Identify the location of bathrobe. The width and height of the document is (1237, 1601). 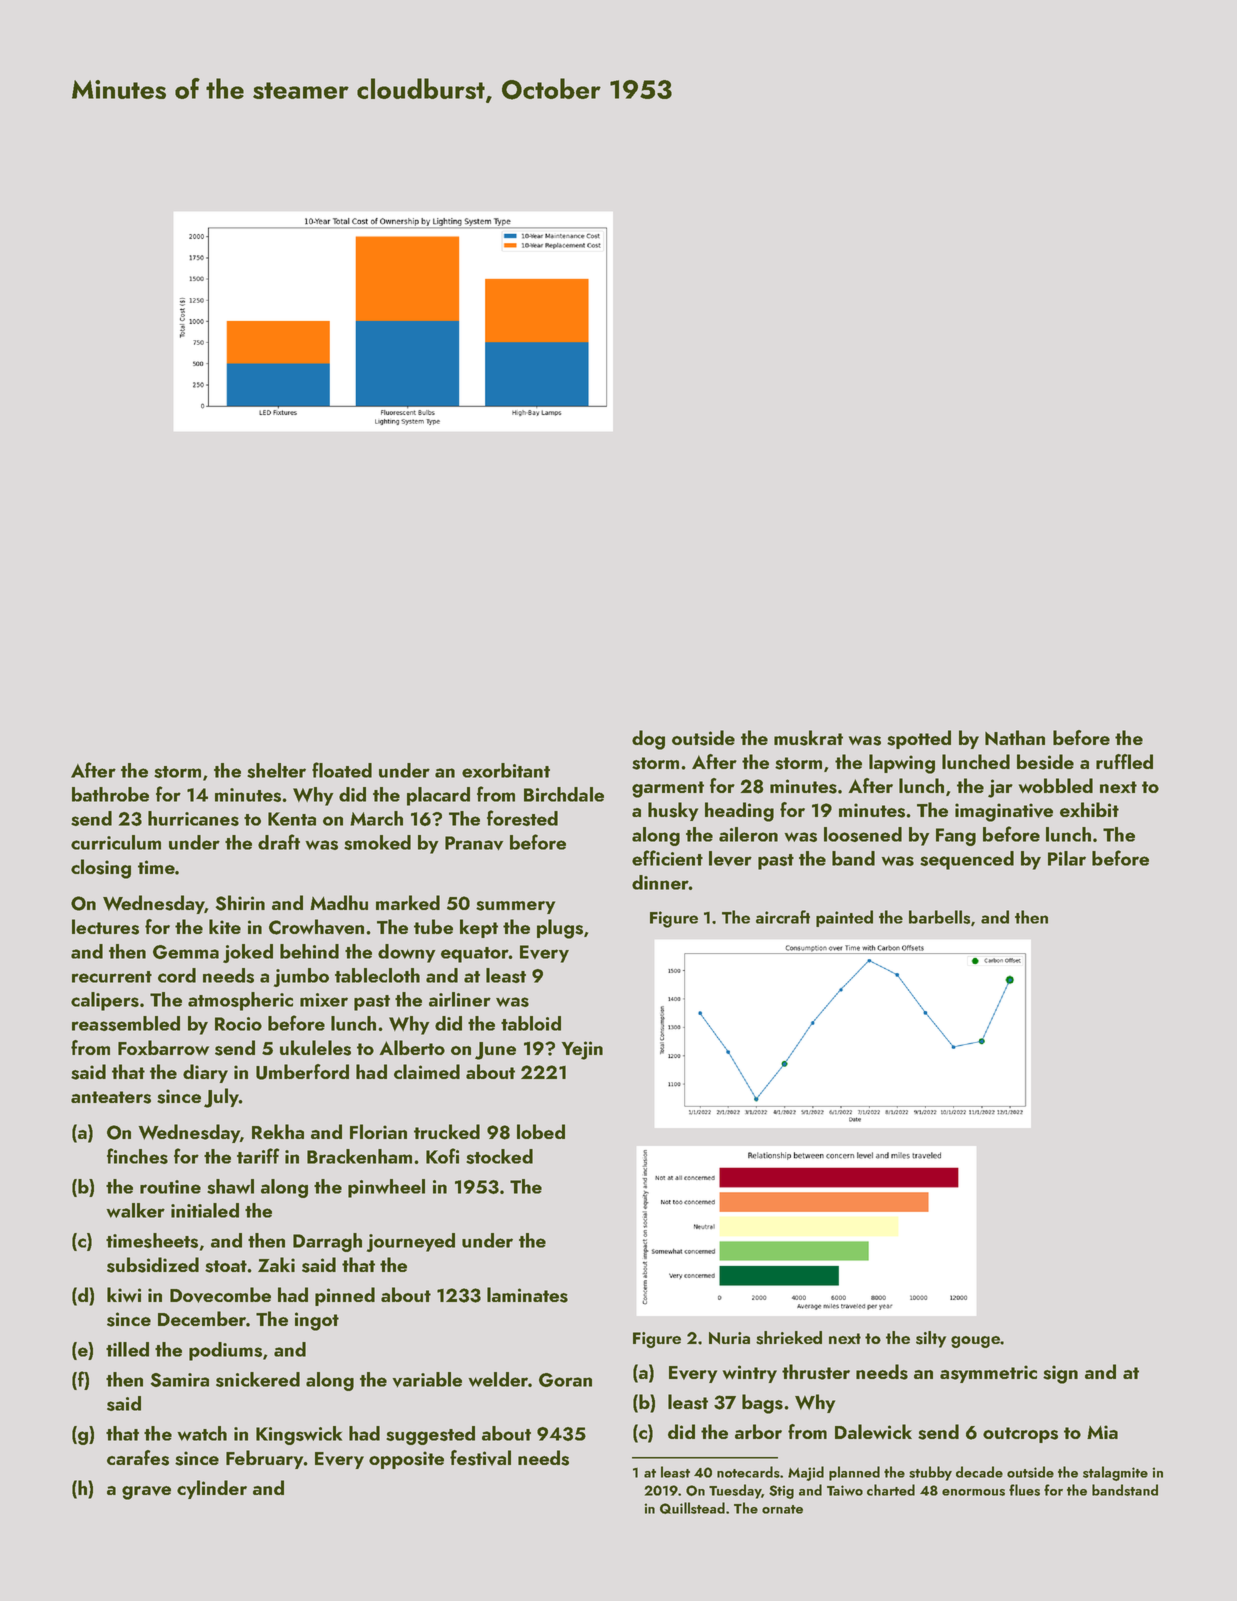
(110, 794).
